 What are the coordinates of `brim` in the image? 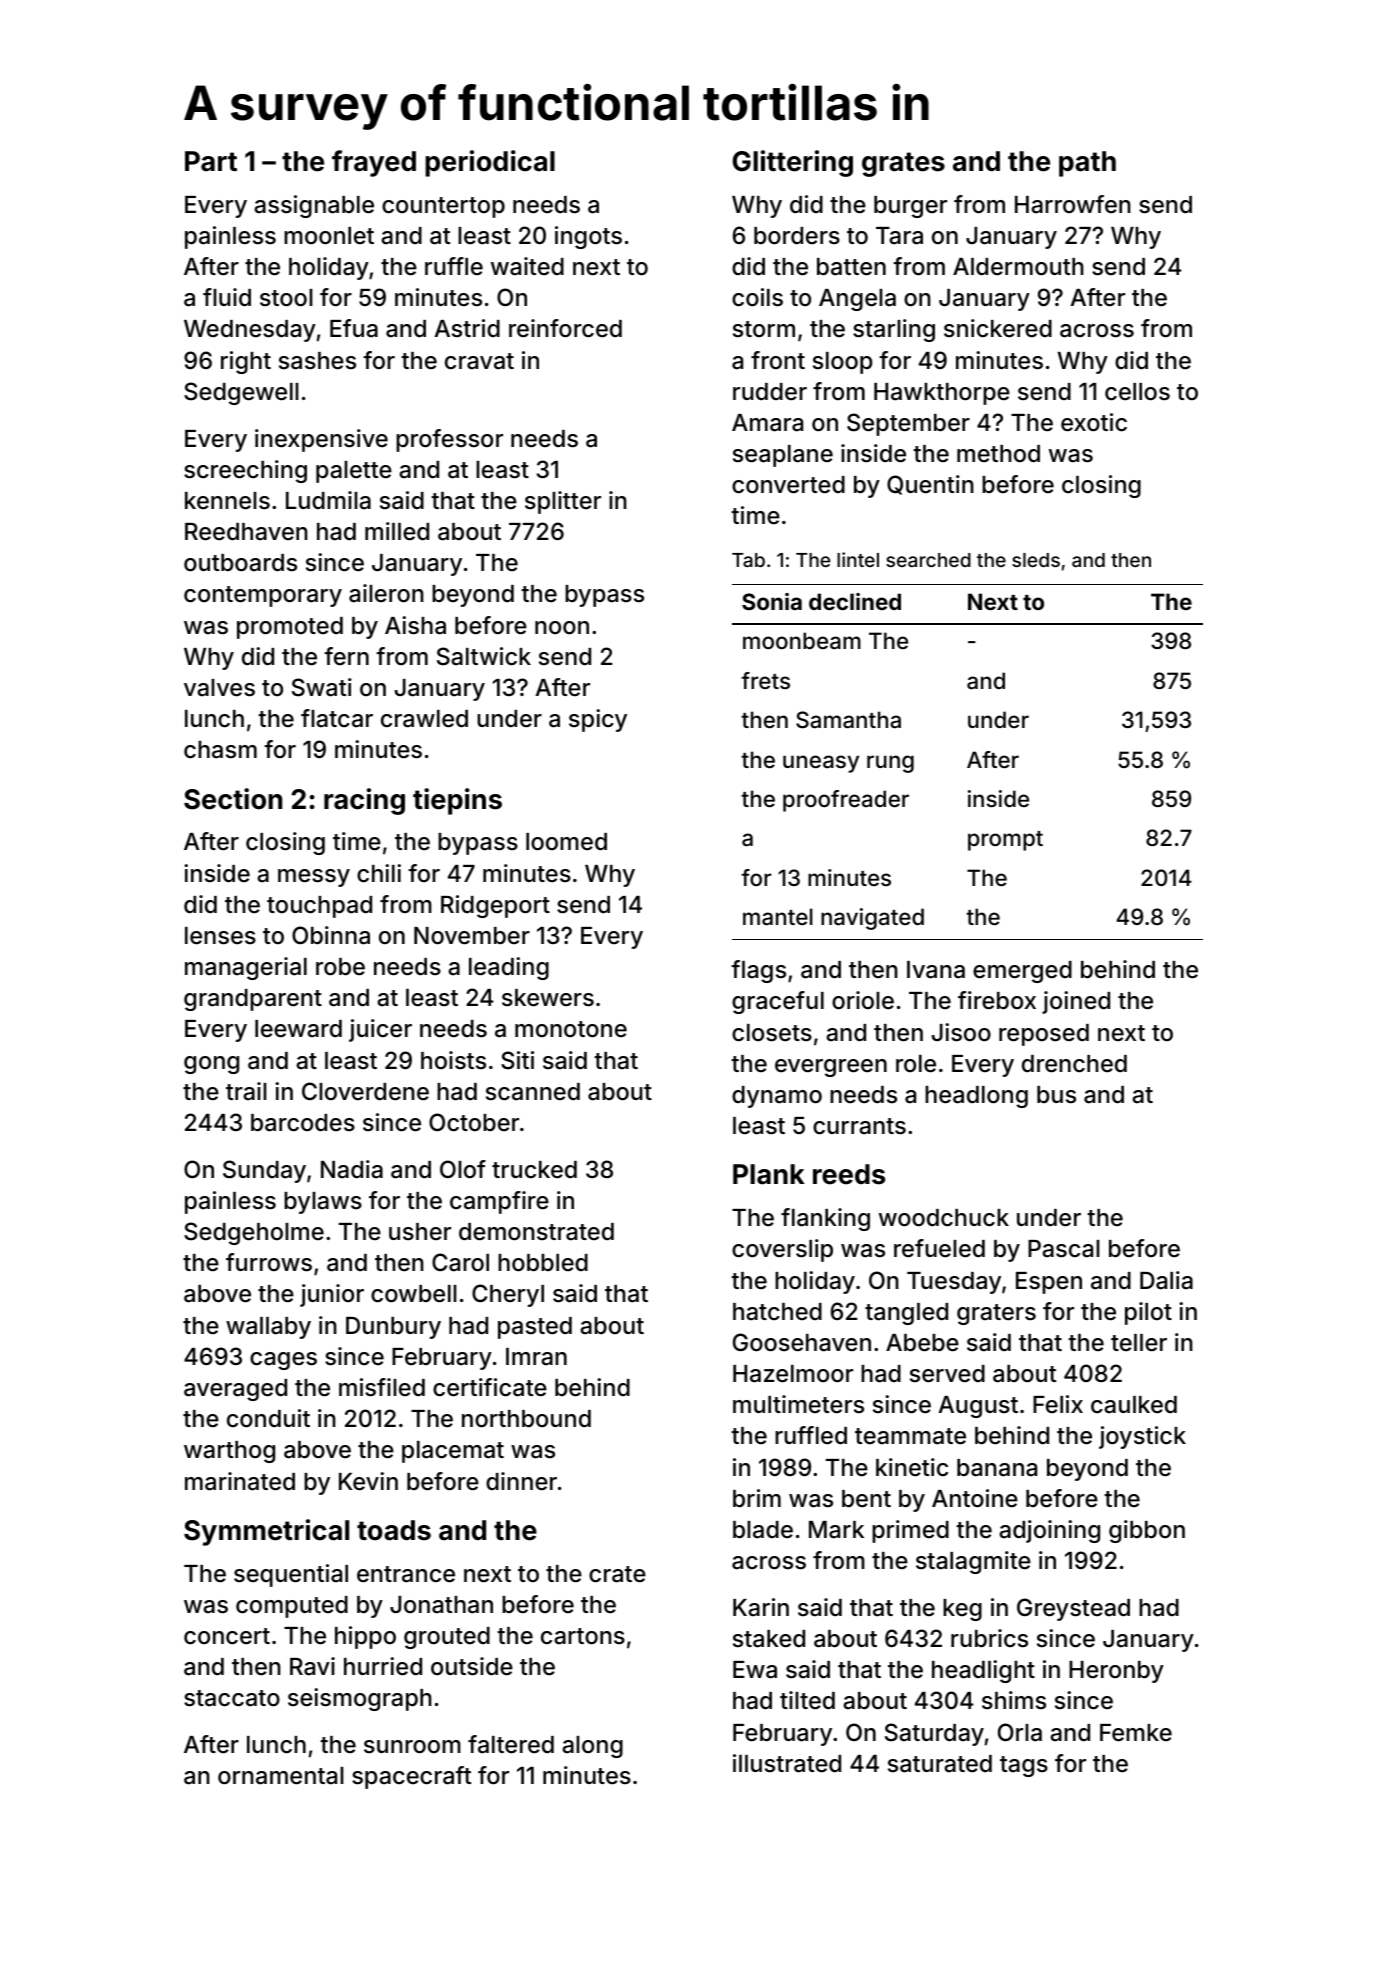 It's located at (757, 1498).
